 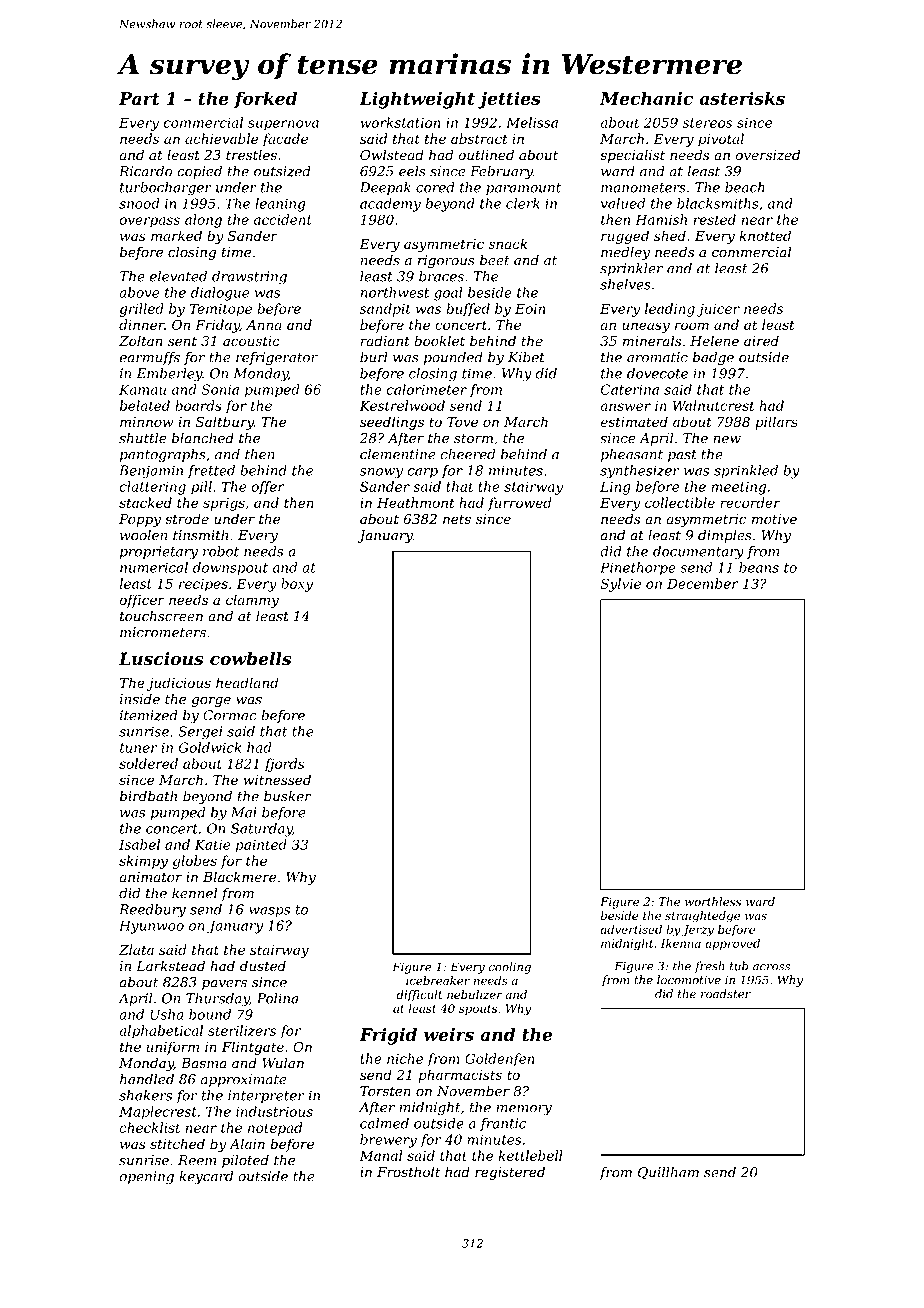 I want to click on busker, so click(x=287, y=796).
